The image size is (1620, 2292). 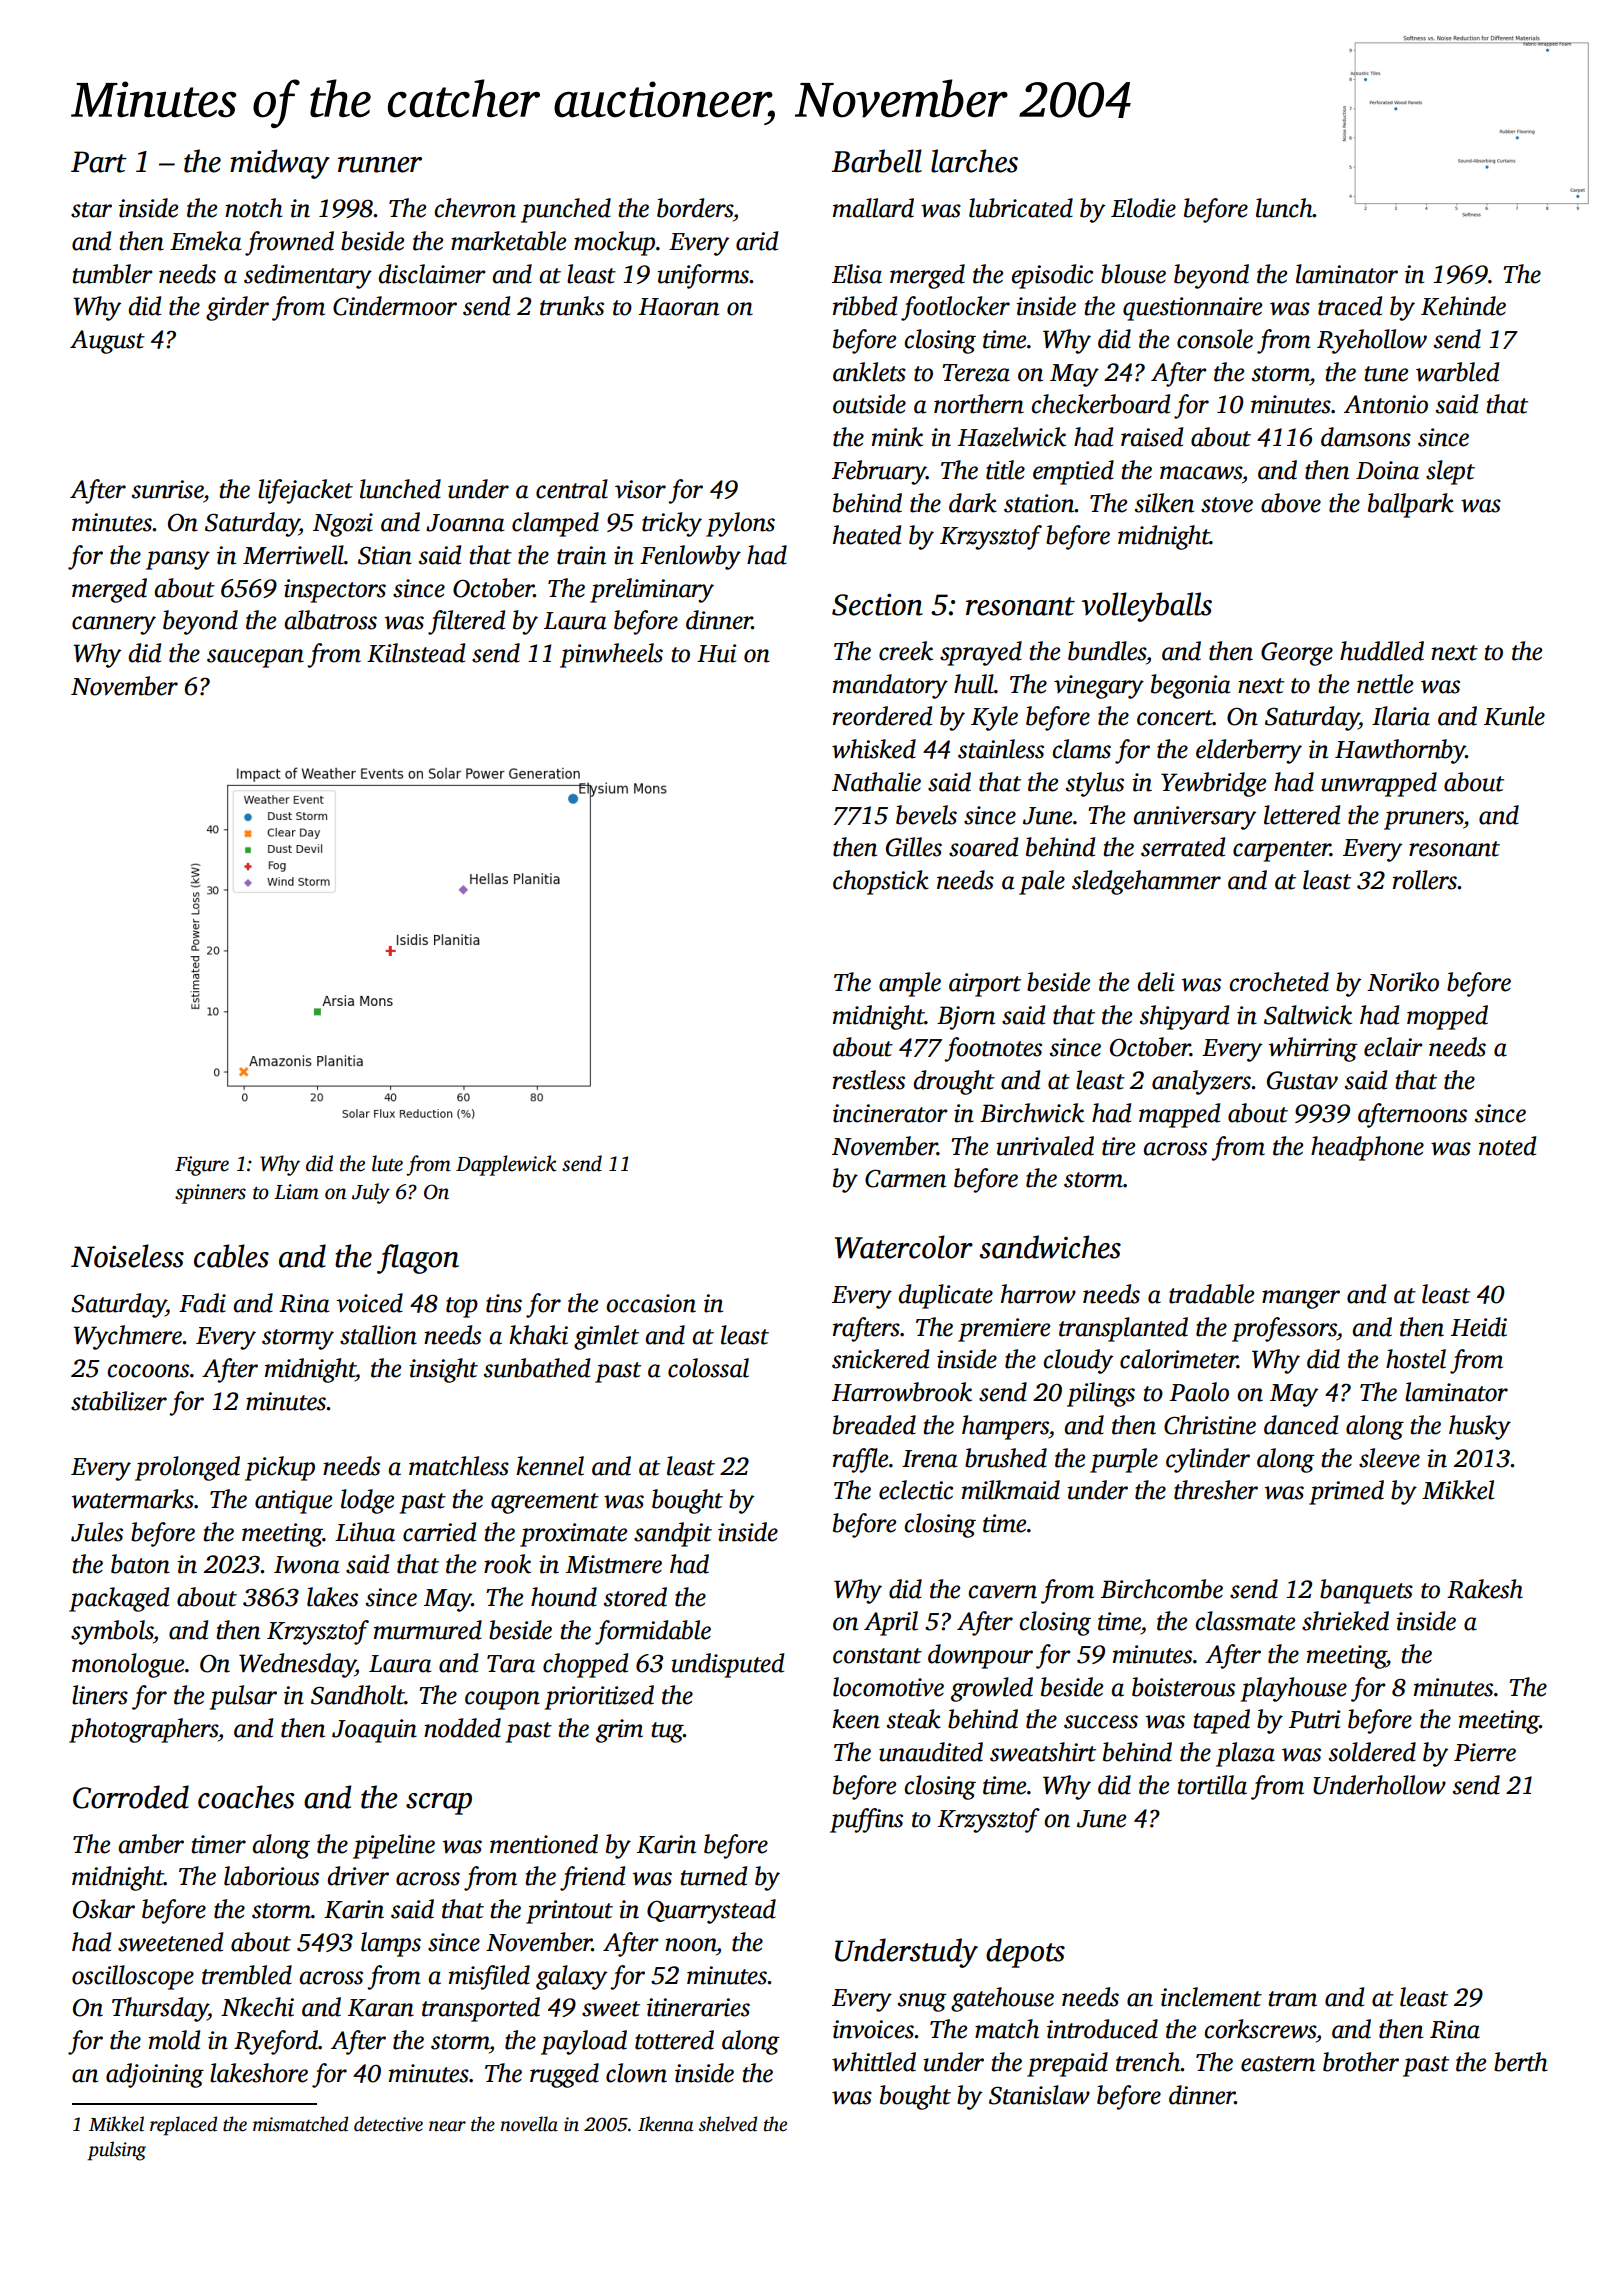 I want to click on Kilnstead, so click(x=416, y=653).
